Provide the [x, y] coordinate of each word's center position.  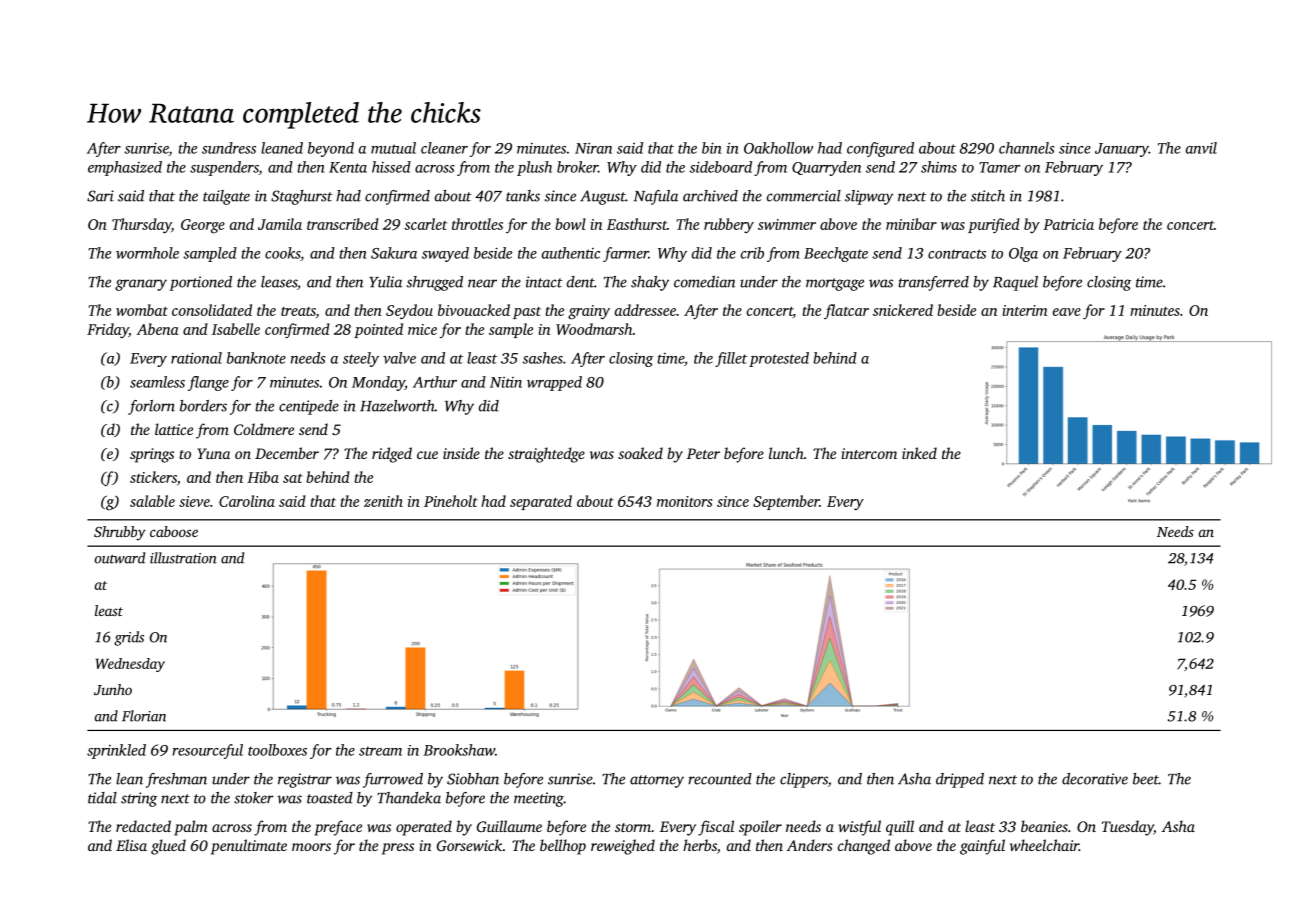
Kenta [348, 167]
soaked [640, 453]
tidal [102, 798]
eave [1067, 312]
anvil [1201, 148]
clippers [804, 780]
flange [208, 383]
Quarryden [826, 168]
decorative [1095, 779]
